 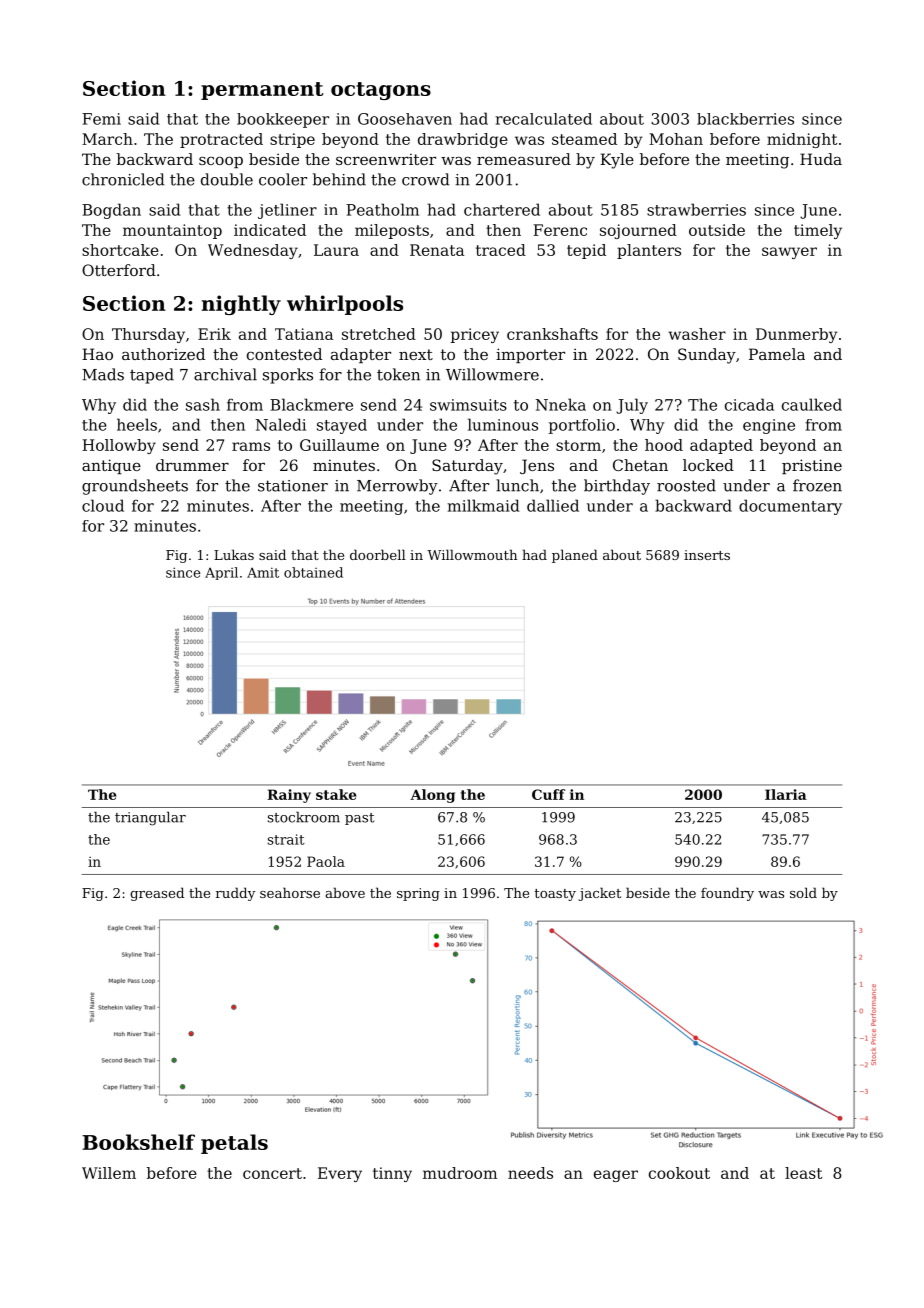 I want to click on Willem, so click(x=109, y=1173).
